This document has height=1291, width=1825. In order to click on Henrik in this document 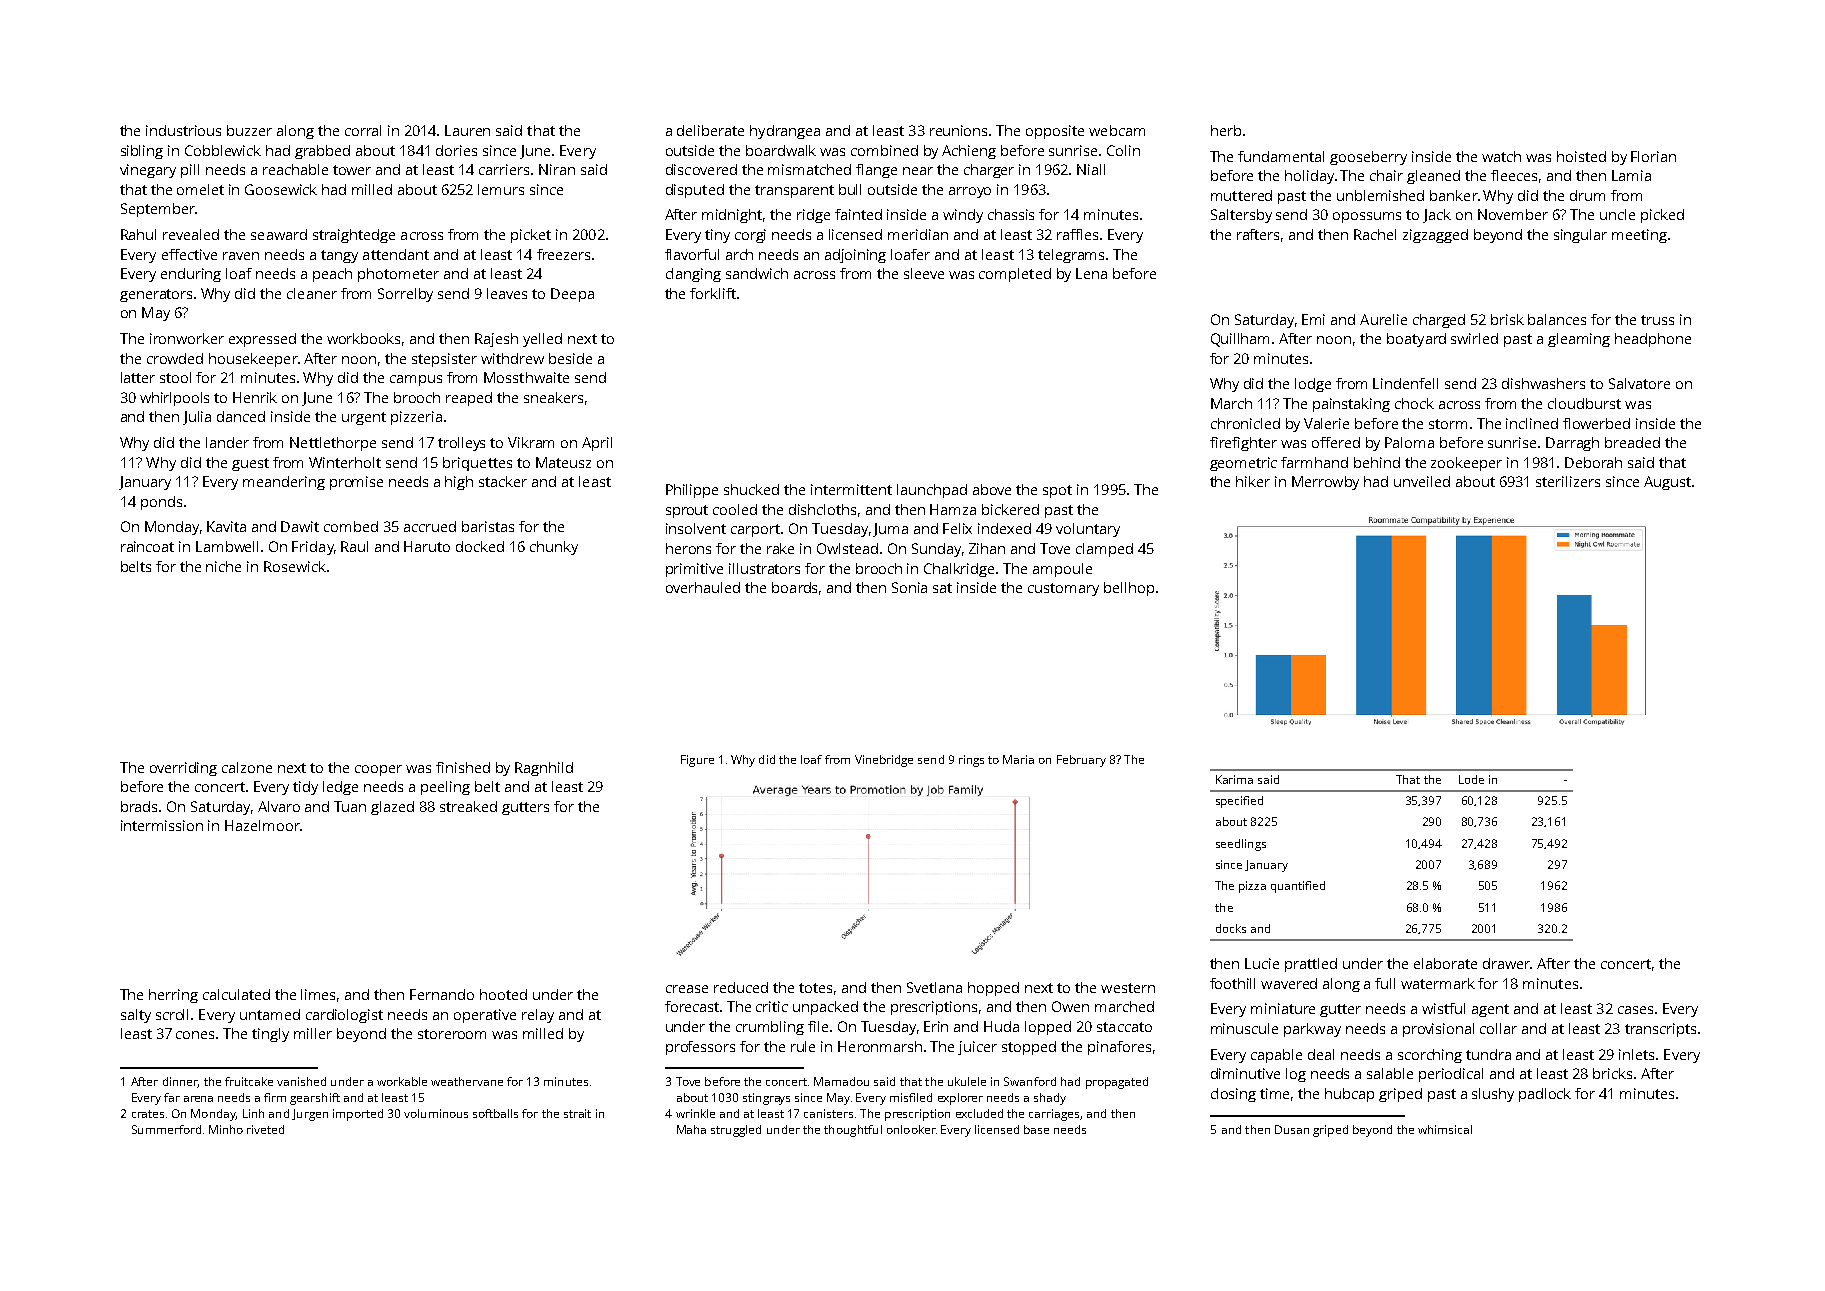, I will do `click(255, 397)`.
